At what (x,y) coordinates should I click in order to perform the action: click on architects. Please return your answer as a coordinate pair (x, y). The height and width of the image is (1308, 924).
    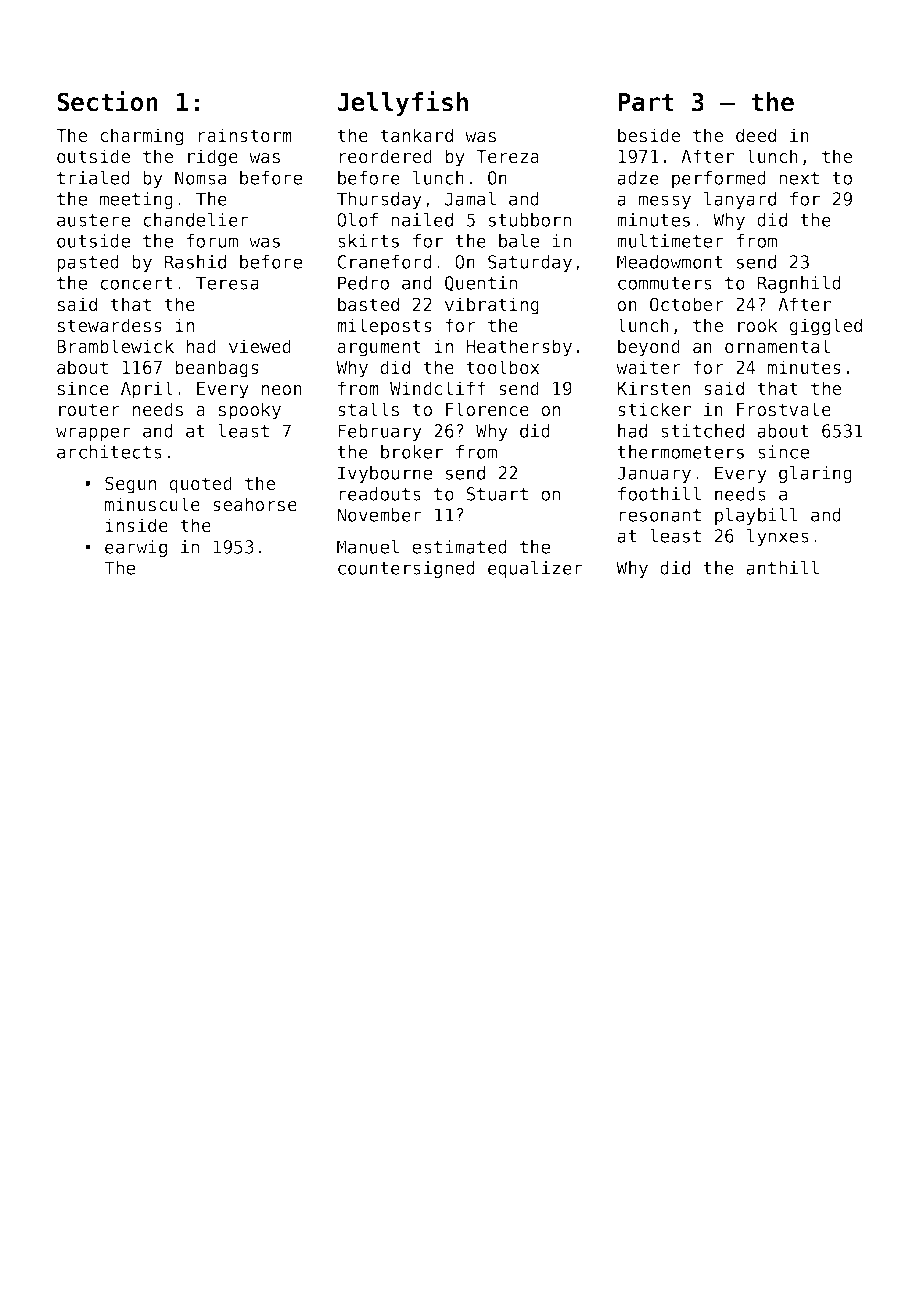
    Looking at the image, I should click on (109, 452).
